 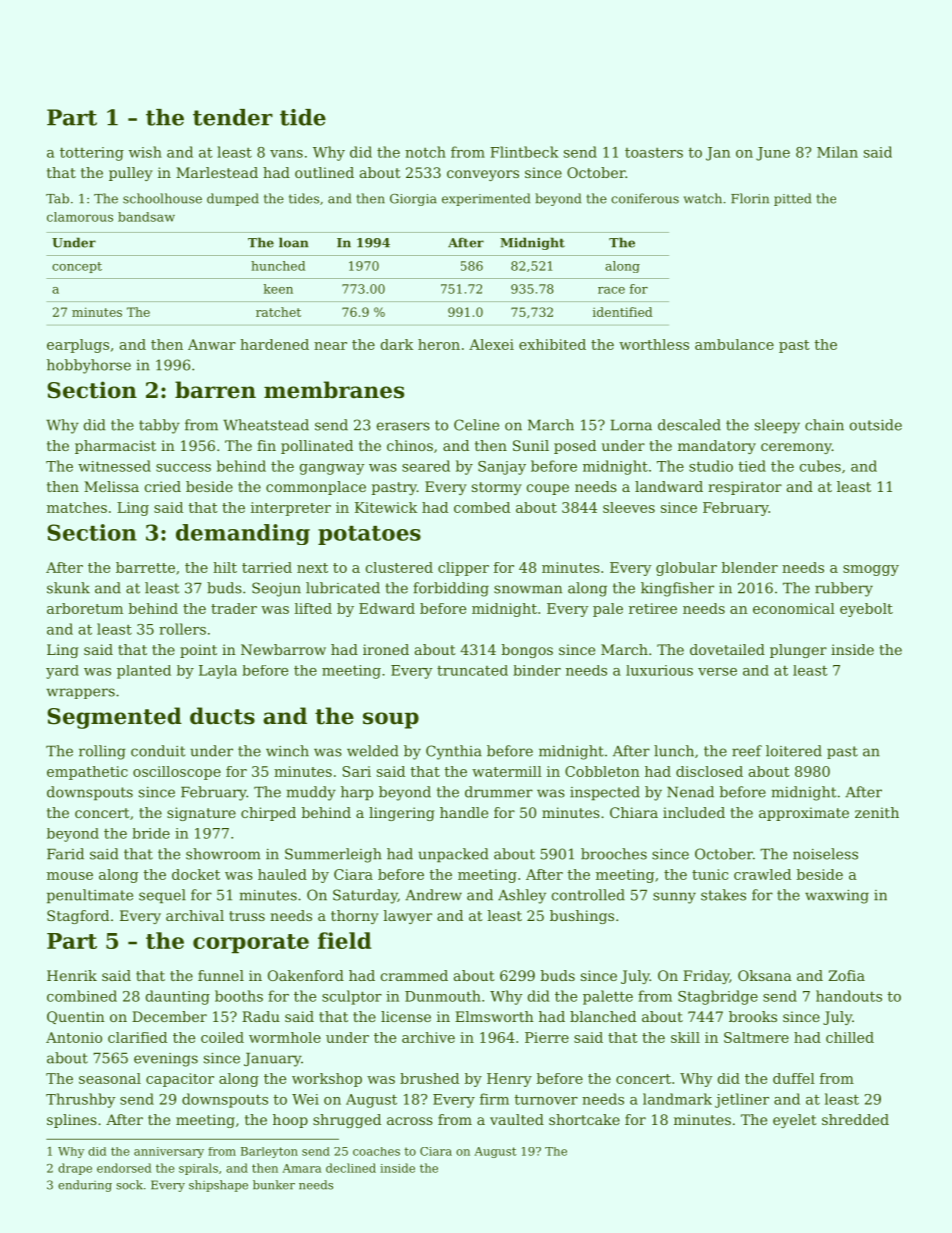 I want to click on wish, so click(x=145, y=152).
